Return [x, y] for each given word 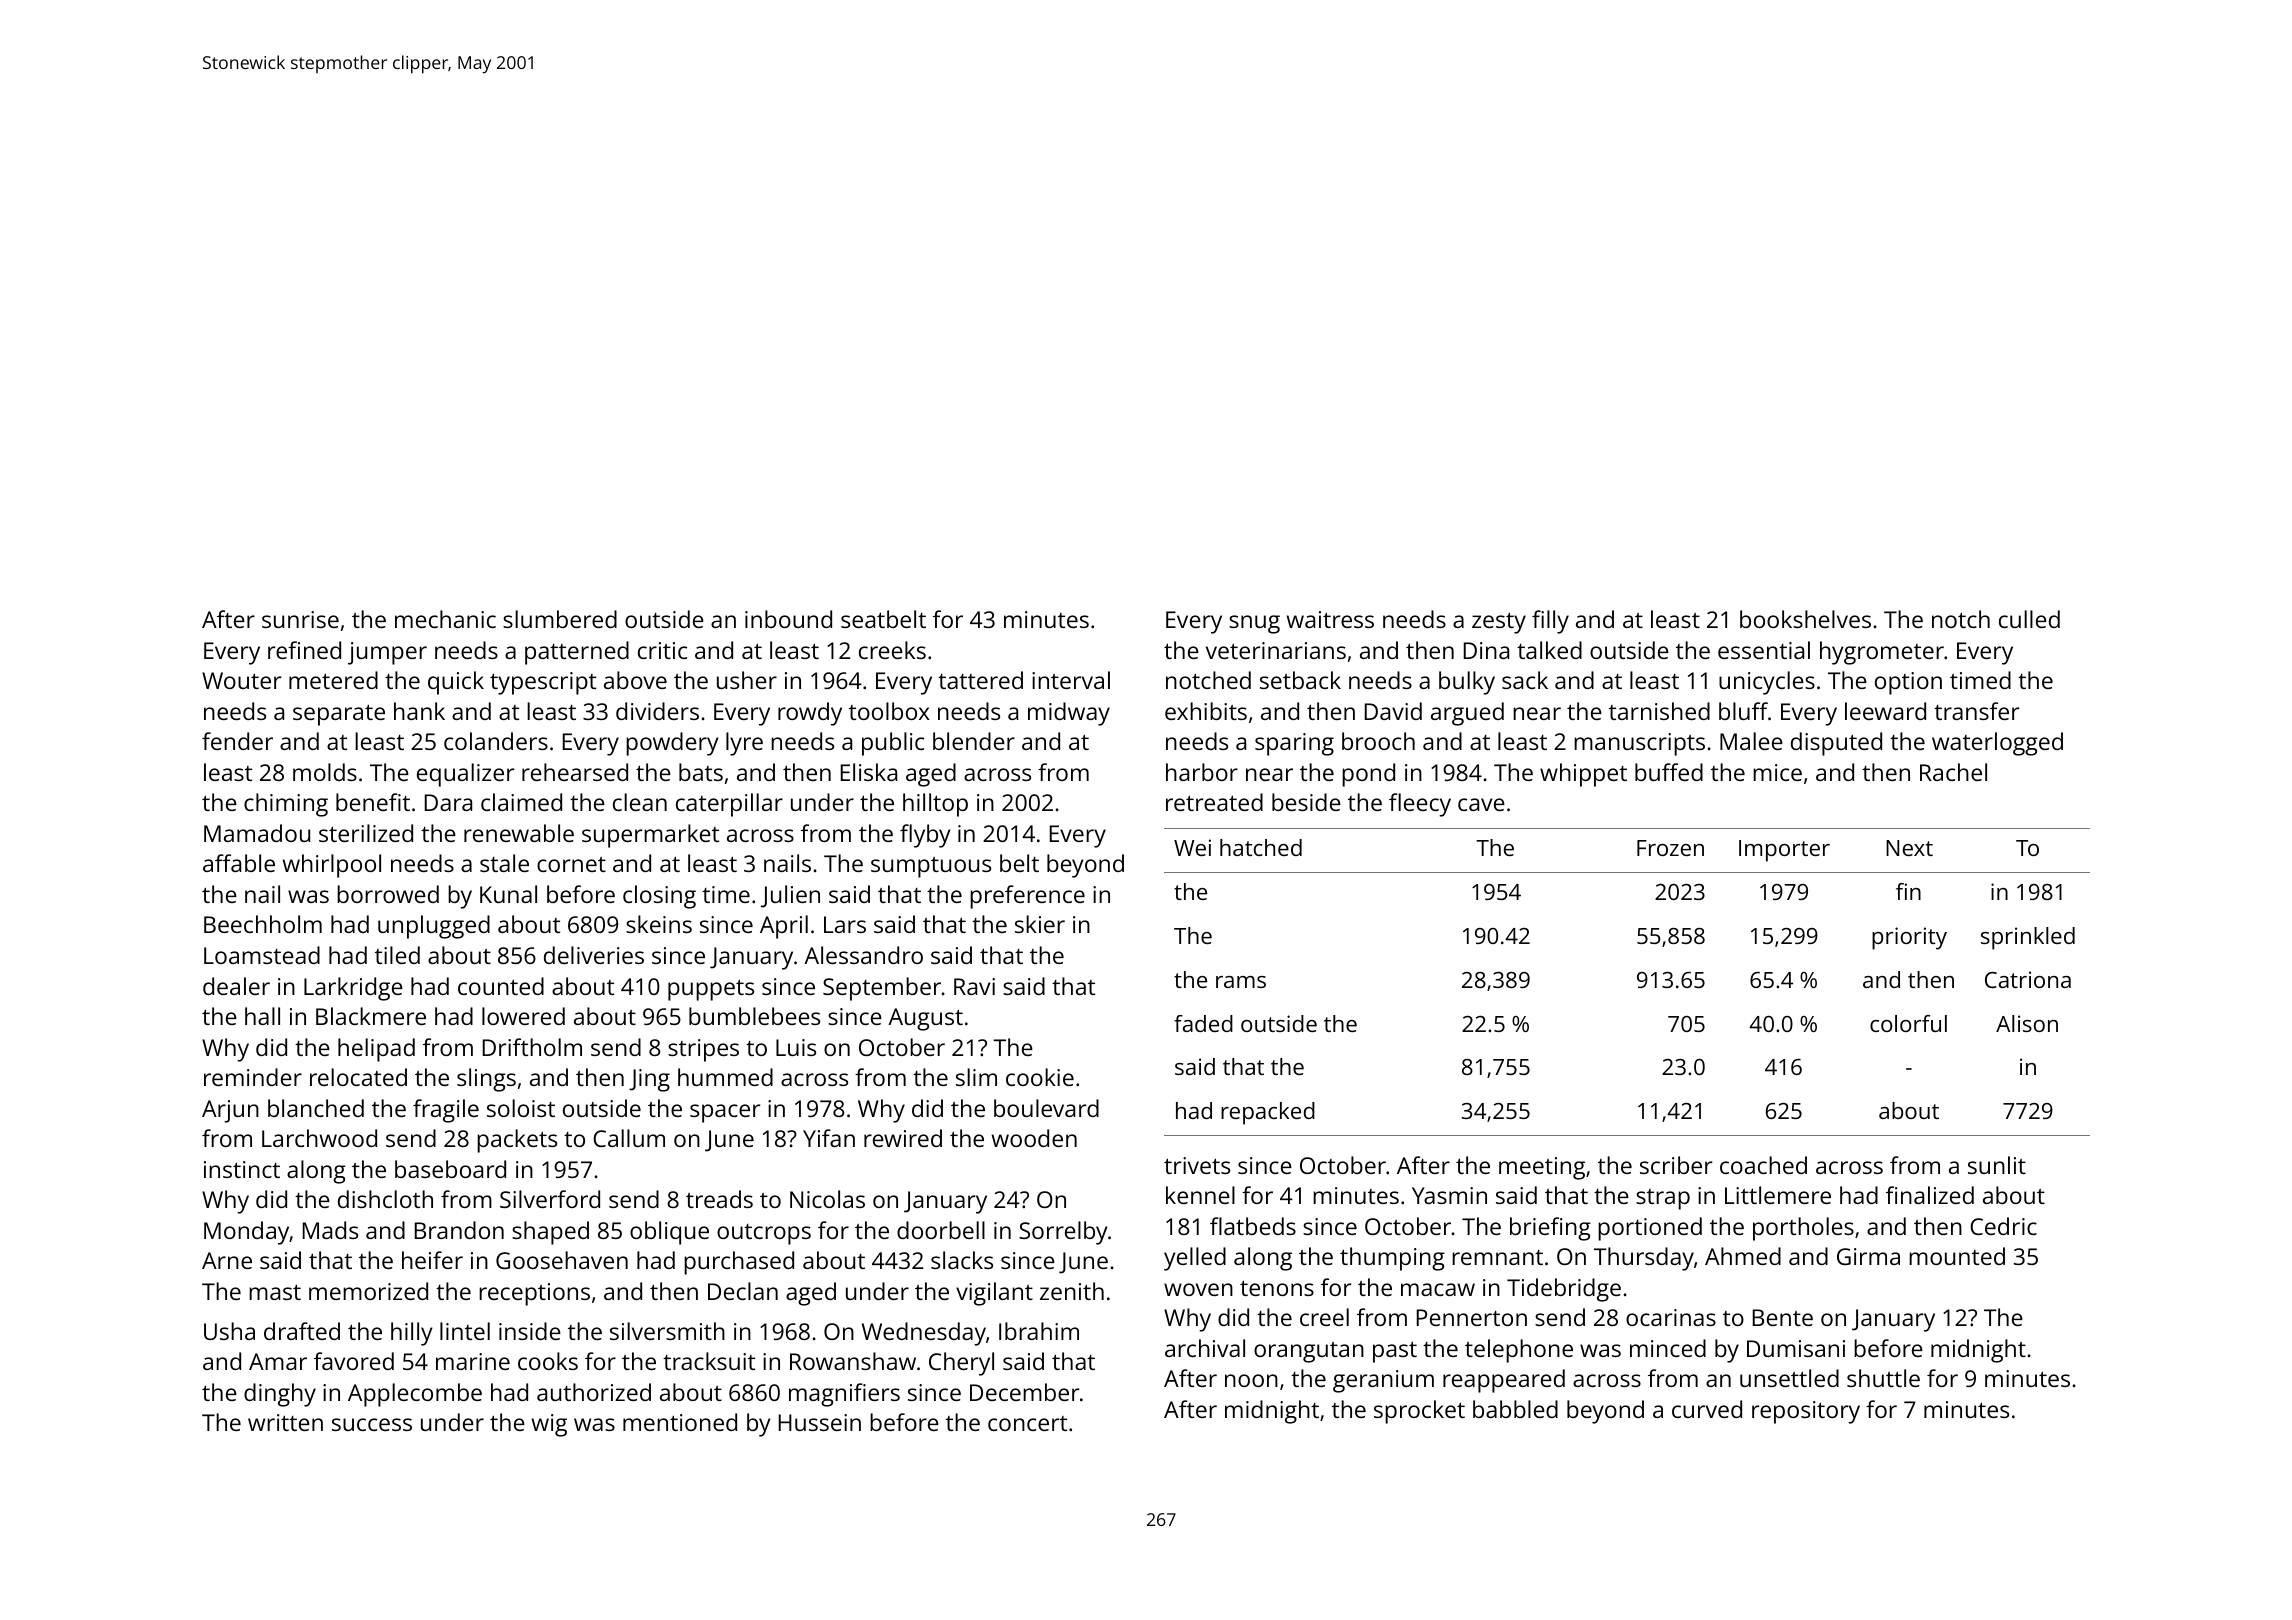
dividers [657, 711]
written [285, 1422]
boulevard [1046, 1108]
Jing [649, 1080]
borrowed [388, 894]
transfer [1976, 711]
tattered [980, 680]
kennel [1200, 1195]
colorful [1908, 1023]
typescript [543, 683]
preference [1027, 897]
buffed [1669, 772]
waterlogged [1997, 744]
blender [974, 741]
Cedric [2003, 1226]
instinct [242, 1169]
